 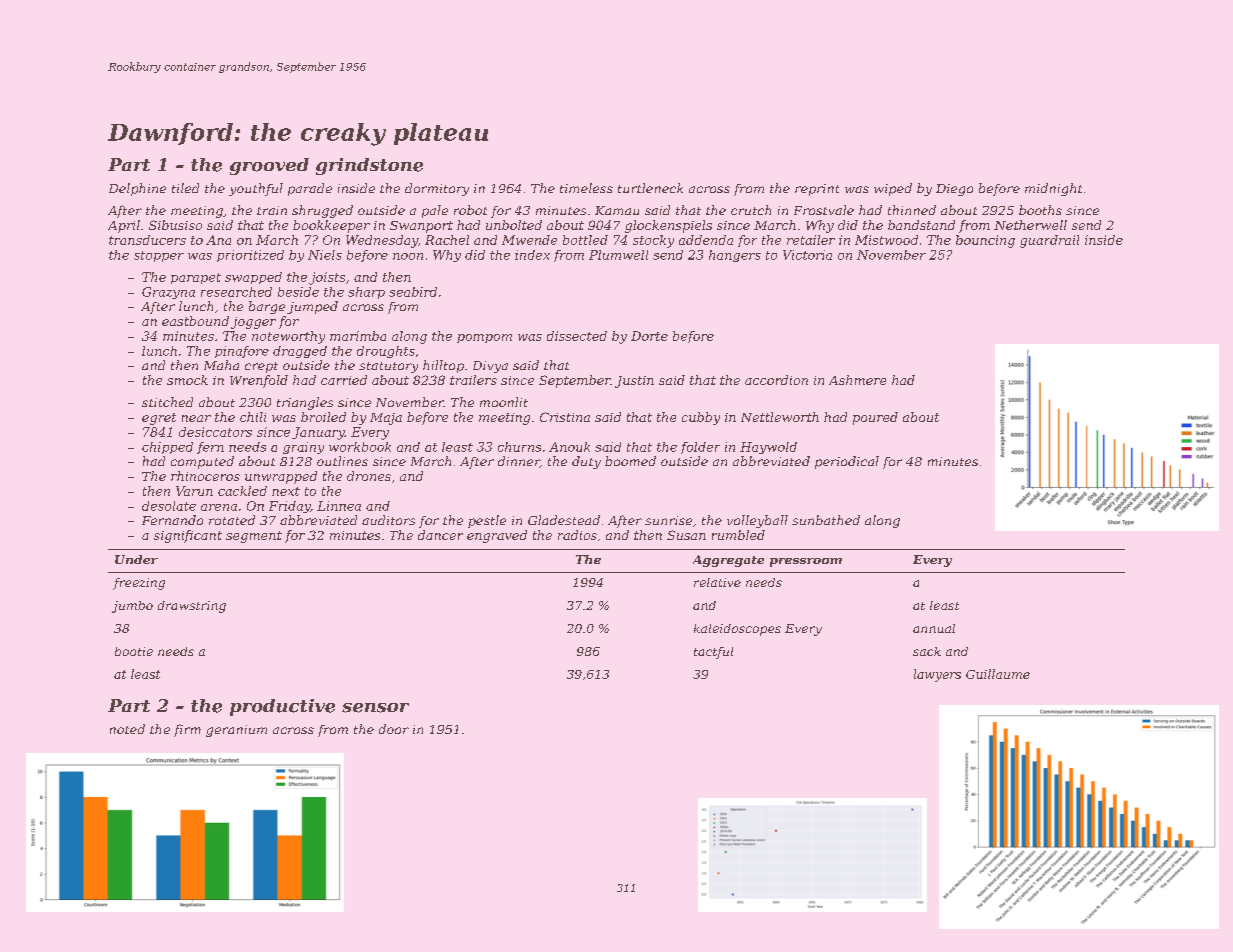 I want to click on pompom, so click(x=484, y=338).
